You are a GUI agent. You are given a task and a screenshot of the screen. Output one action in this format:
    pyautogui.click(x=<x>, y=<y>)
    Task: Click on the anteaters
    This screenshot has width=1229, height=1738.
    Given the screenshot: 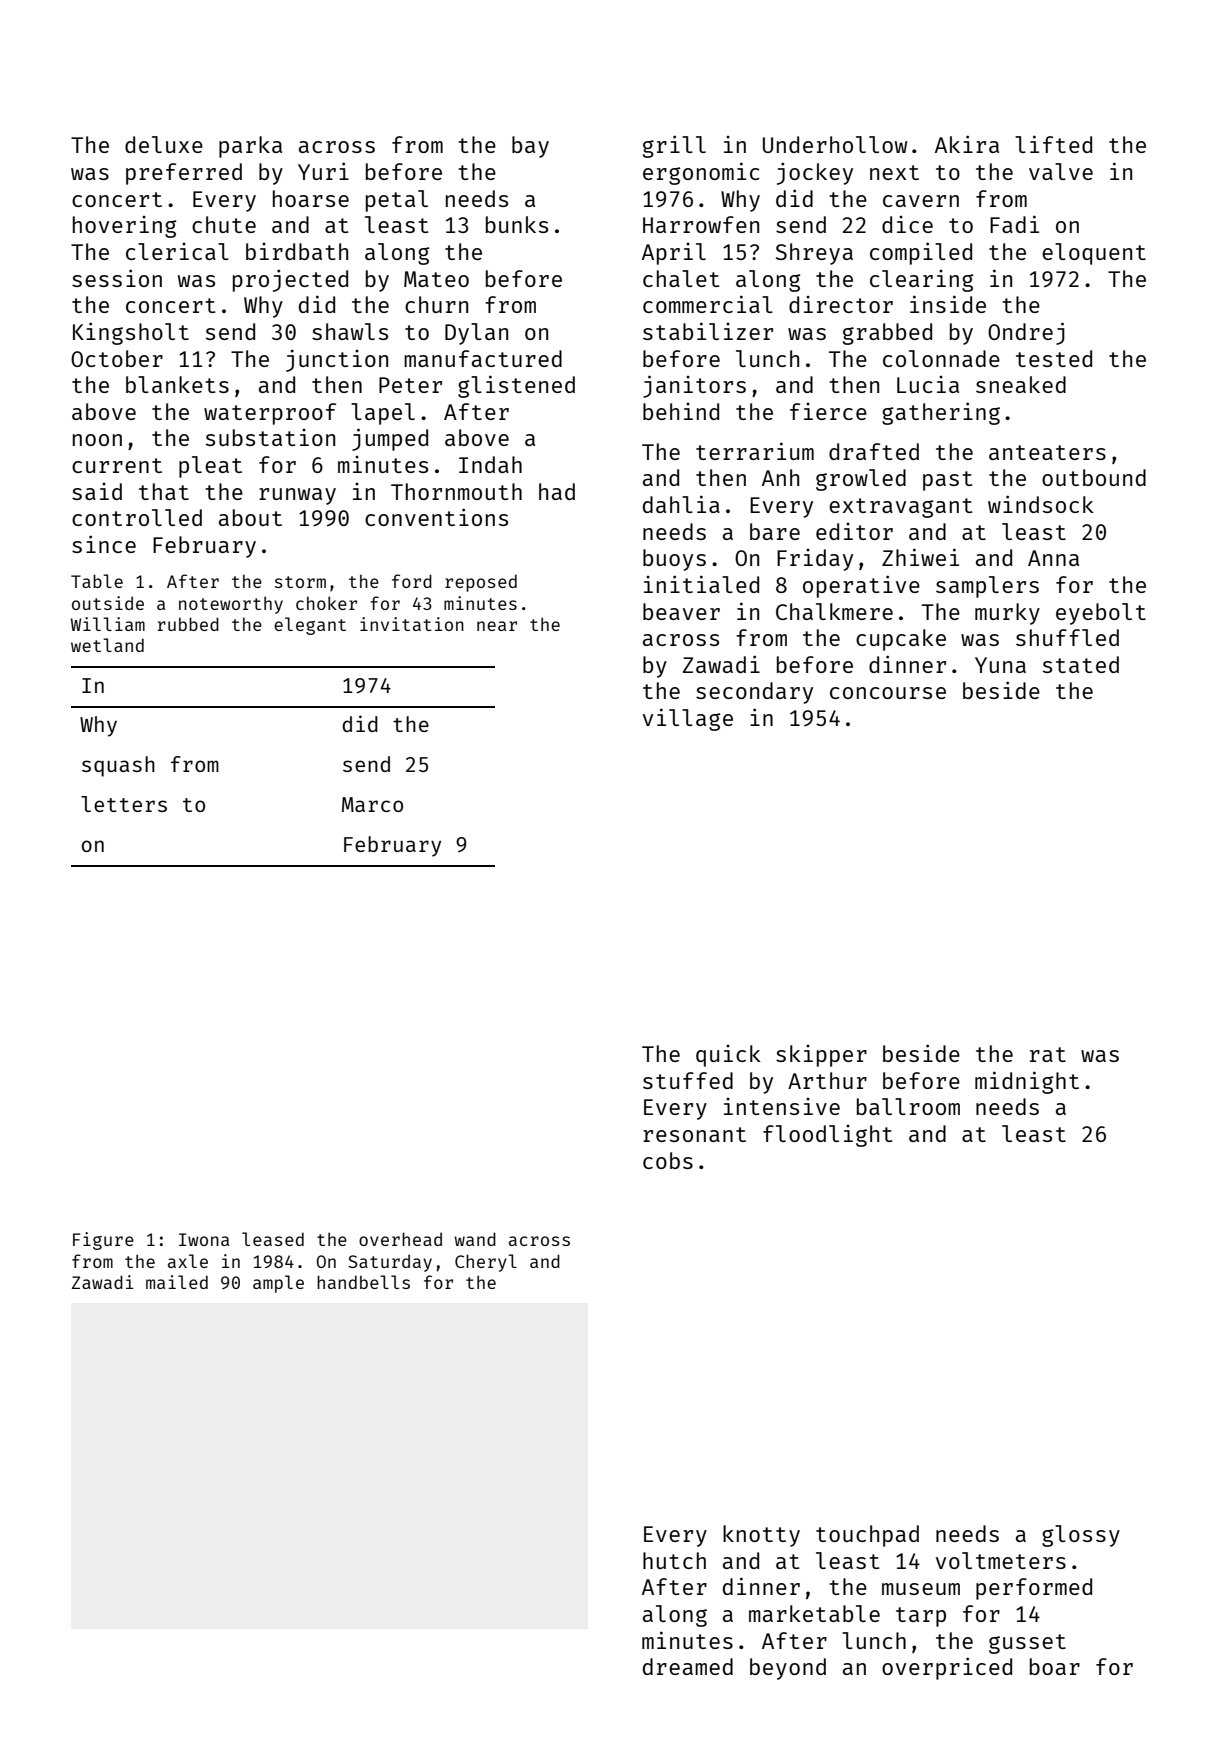 What is the action you would take?
    pyautogui.click(x=1047, y=452)
